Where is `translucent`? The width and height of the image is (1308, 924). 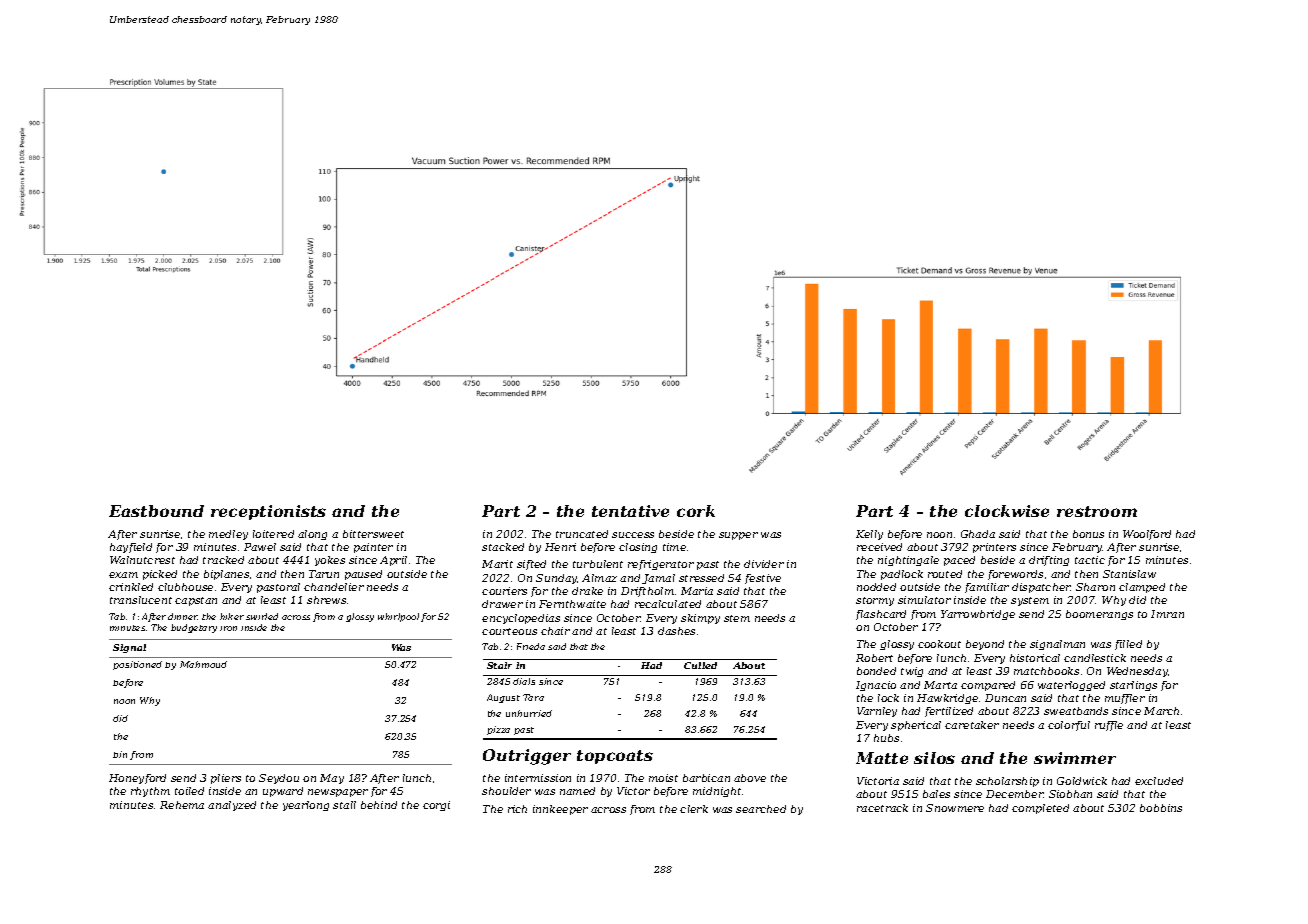 translucent is located at coordinates (141, 600).
